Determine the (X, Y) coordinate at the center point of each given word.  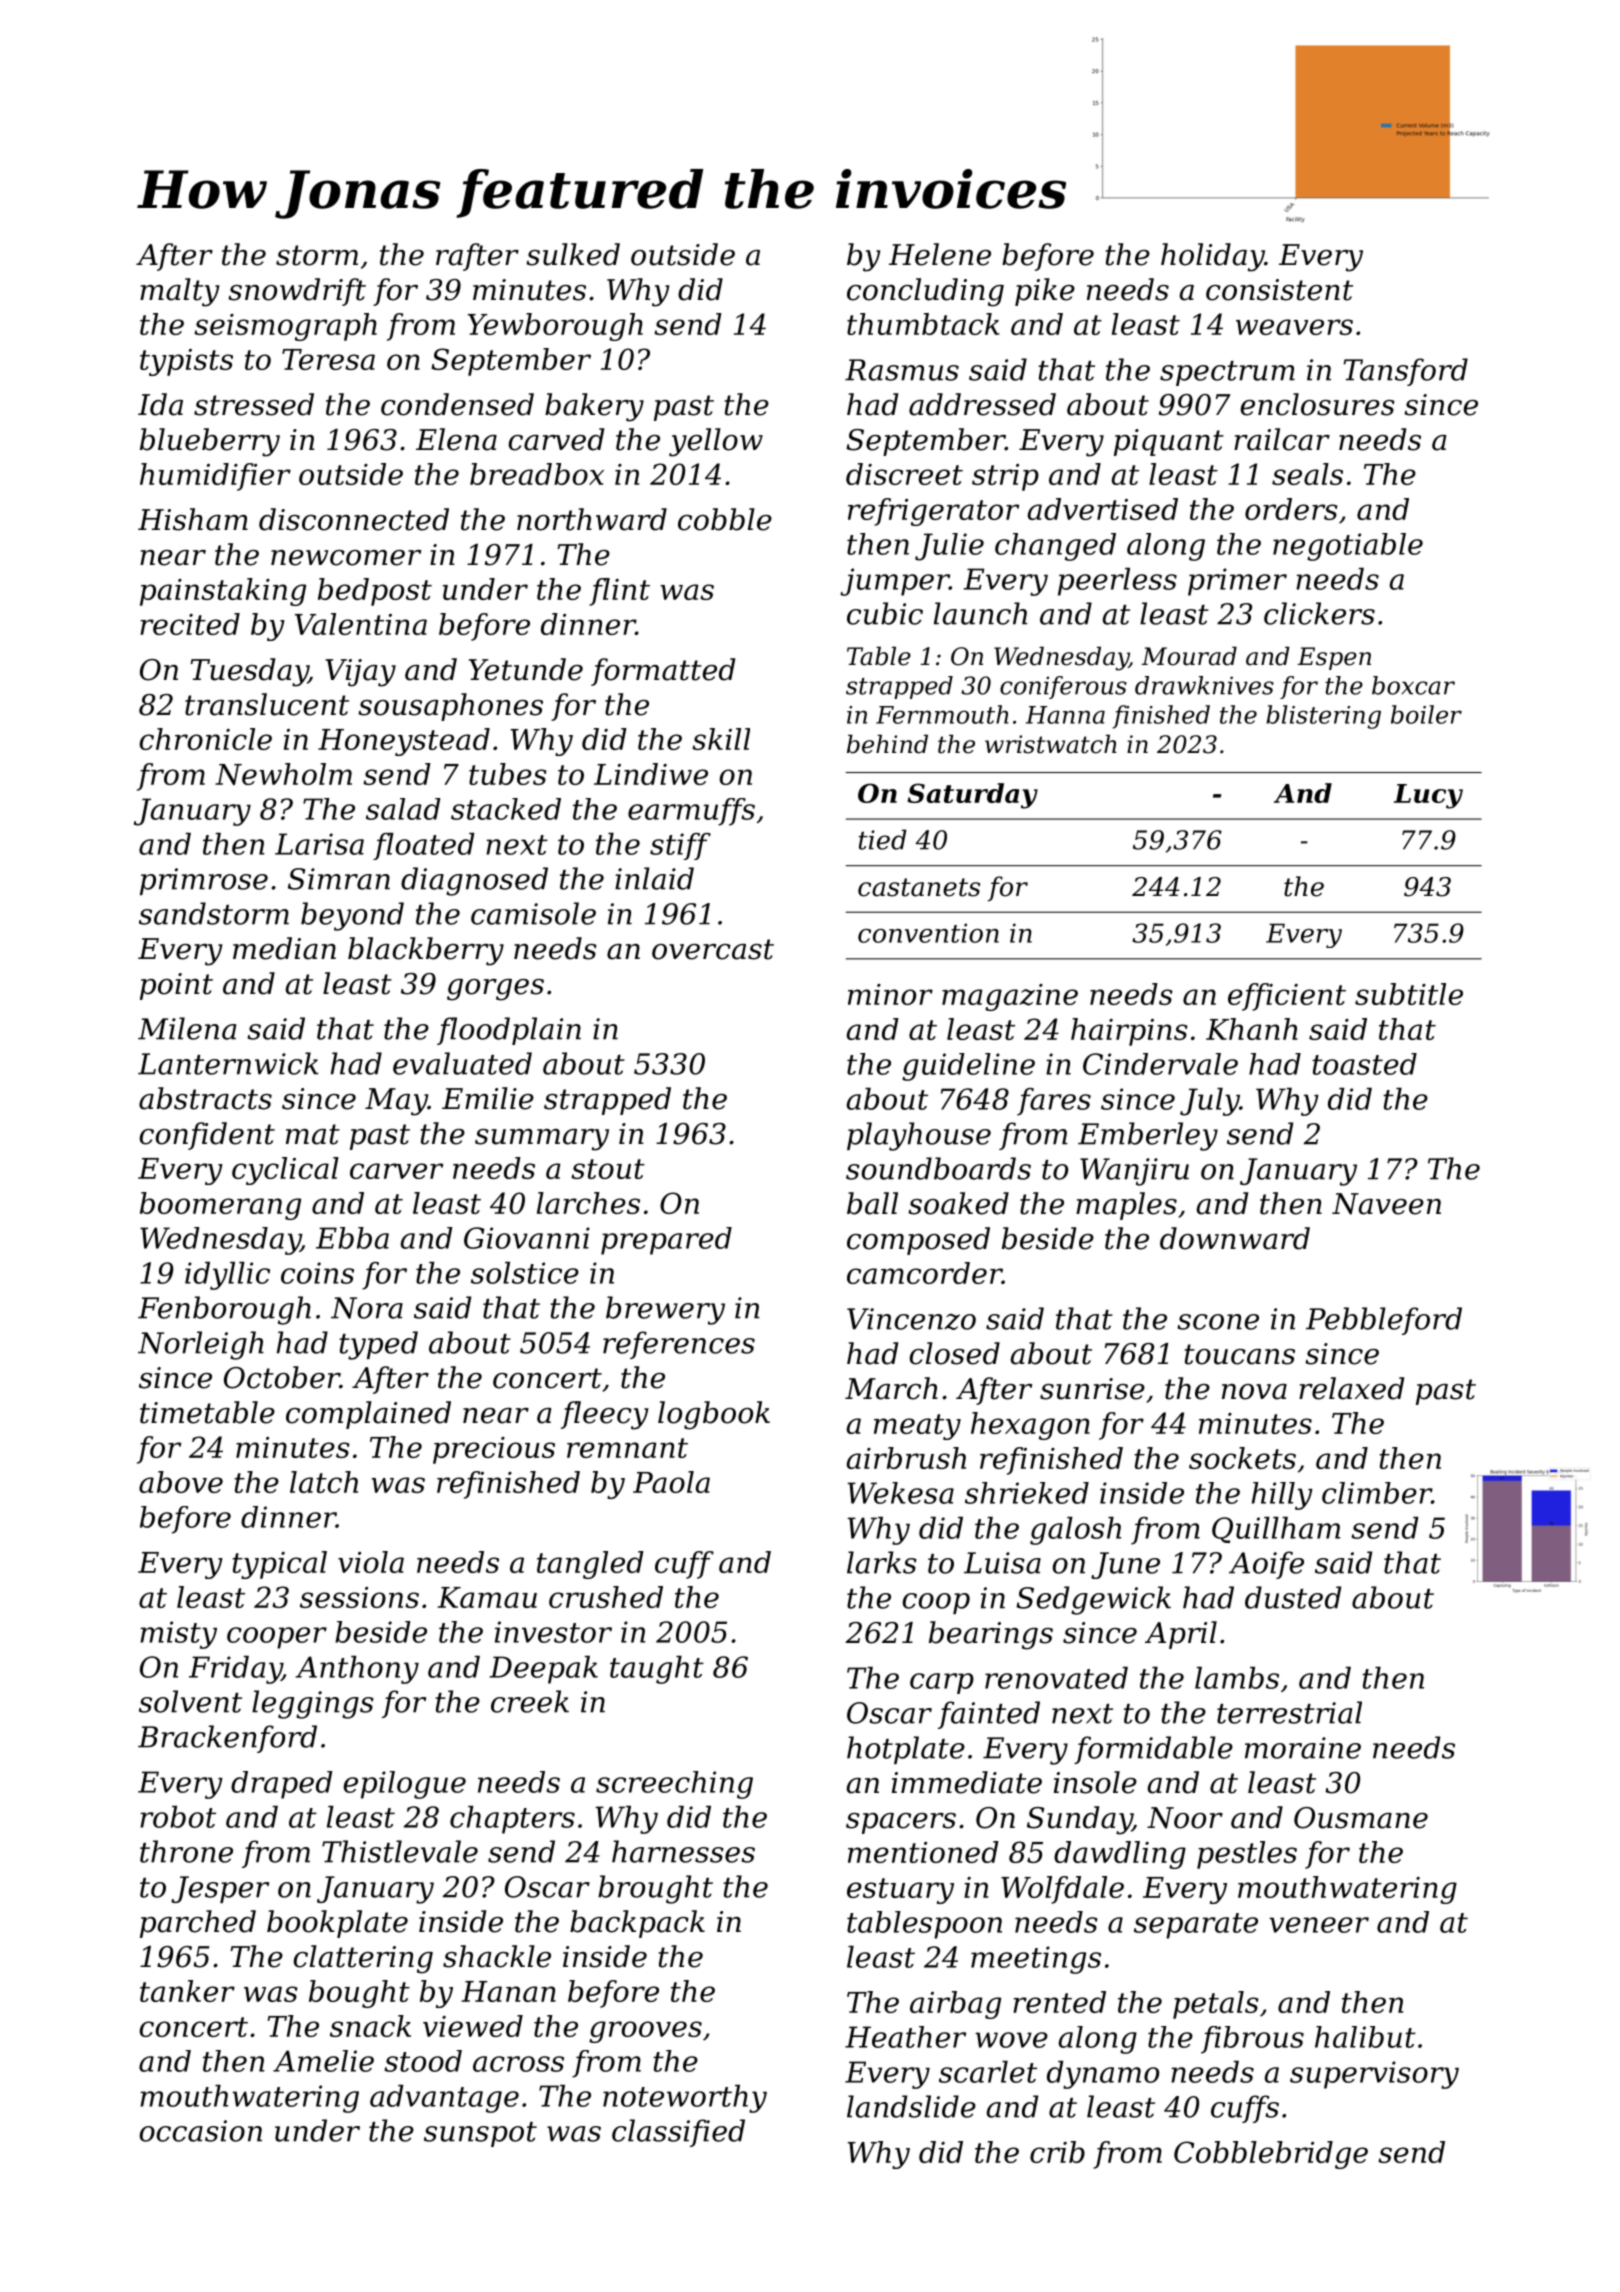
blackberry (426, 951)
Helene (940, 254)
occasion (201, 2131)
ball (872, 1203)
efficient (1287, 997)
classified (678, 2133)
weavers (1294, 327)
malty (180, 292)
